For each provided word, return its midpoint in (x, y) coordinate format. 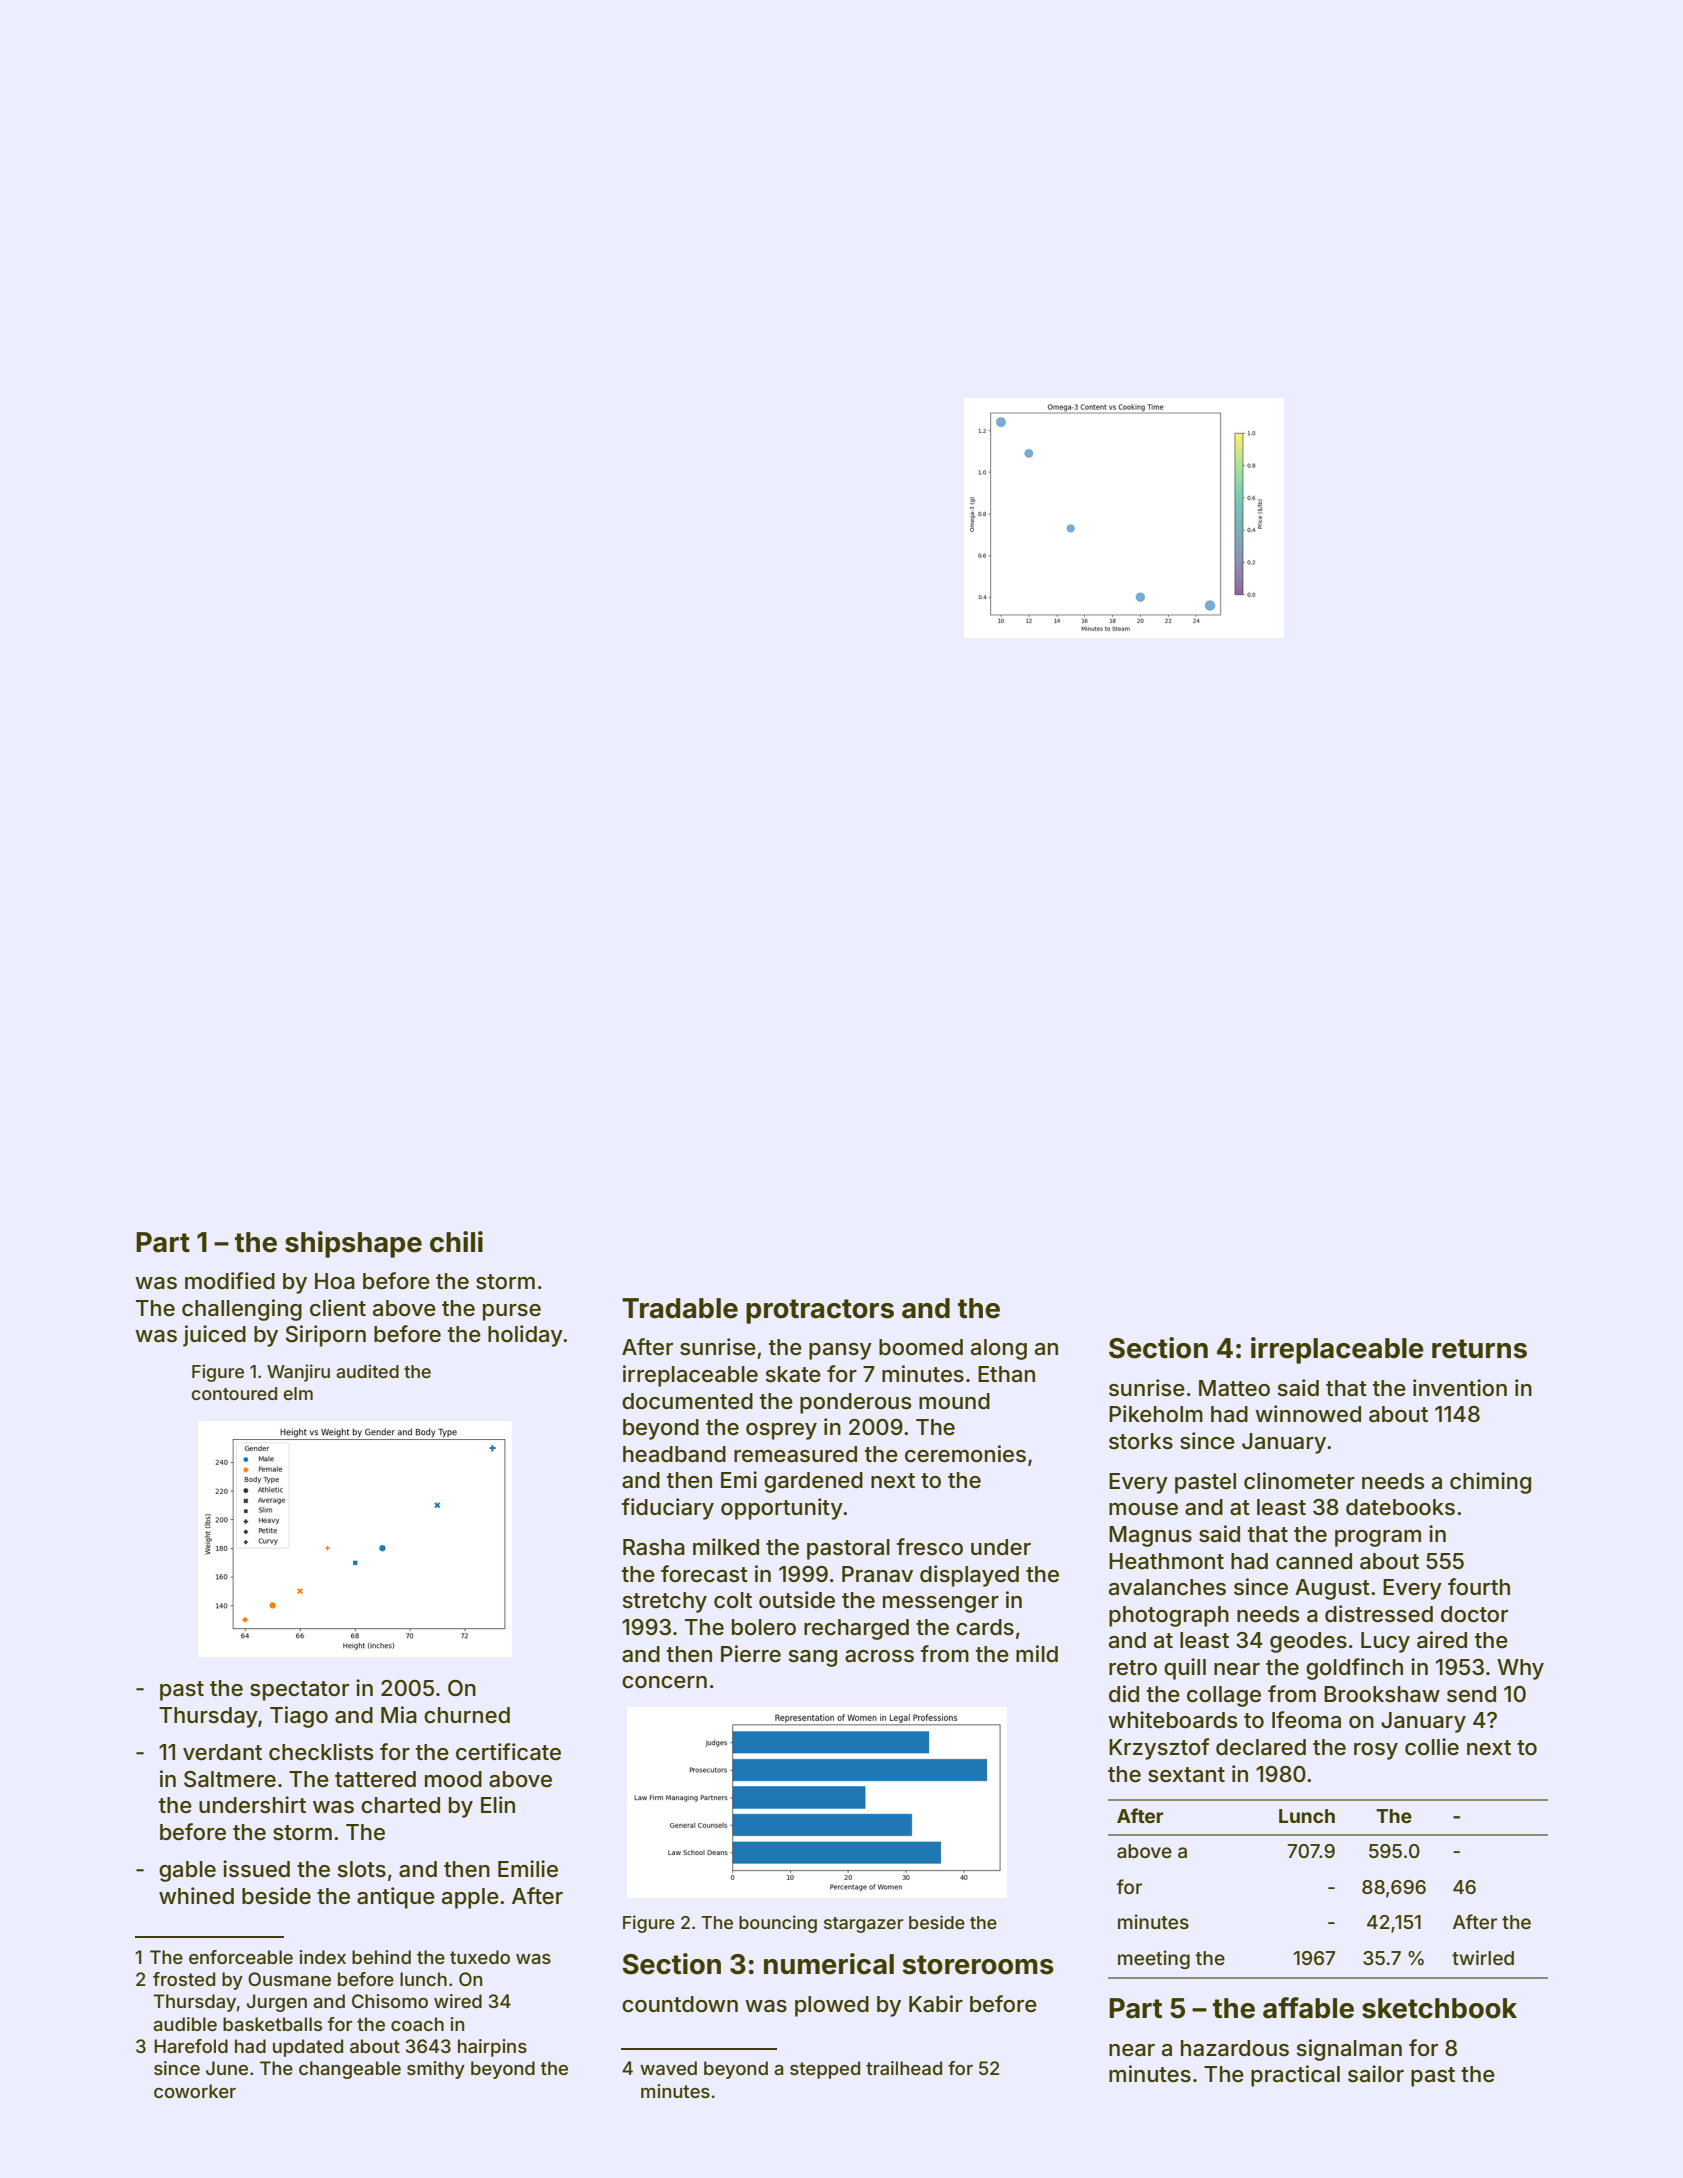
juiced (214, 1336)
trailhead (904, 2068)
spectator (299, 1691)
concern (664, 1682)
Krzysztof (1159, 1749)
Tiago (299, 1717)
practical (1295, 2076)
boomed (921, 1347)
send (1471, 1694)
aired (1442, 1640)
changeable (350, 2070)
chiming (1490, 1483)
